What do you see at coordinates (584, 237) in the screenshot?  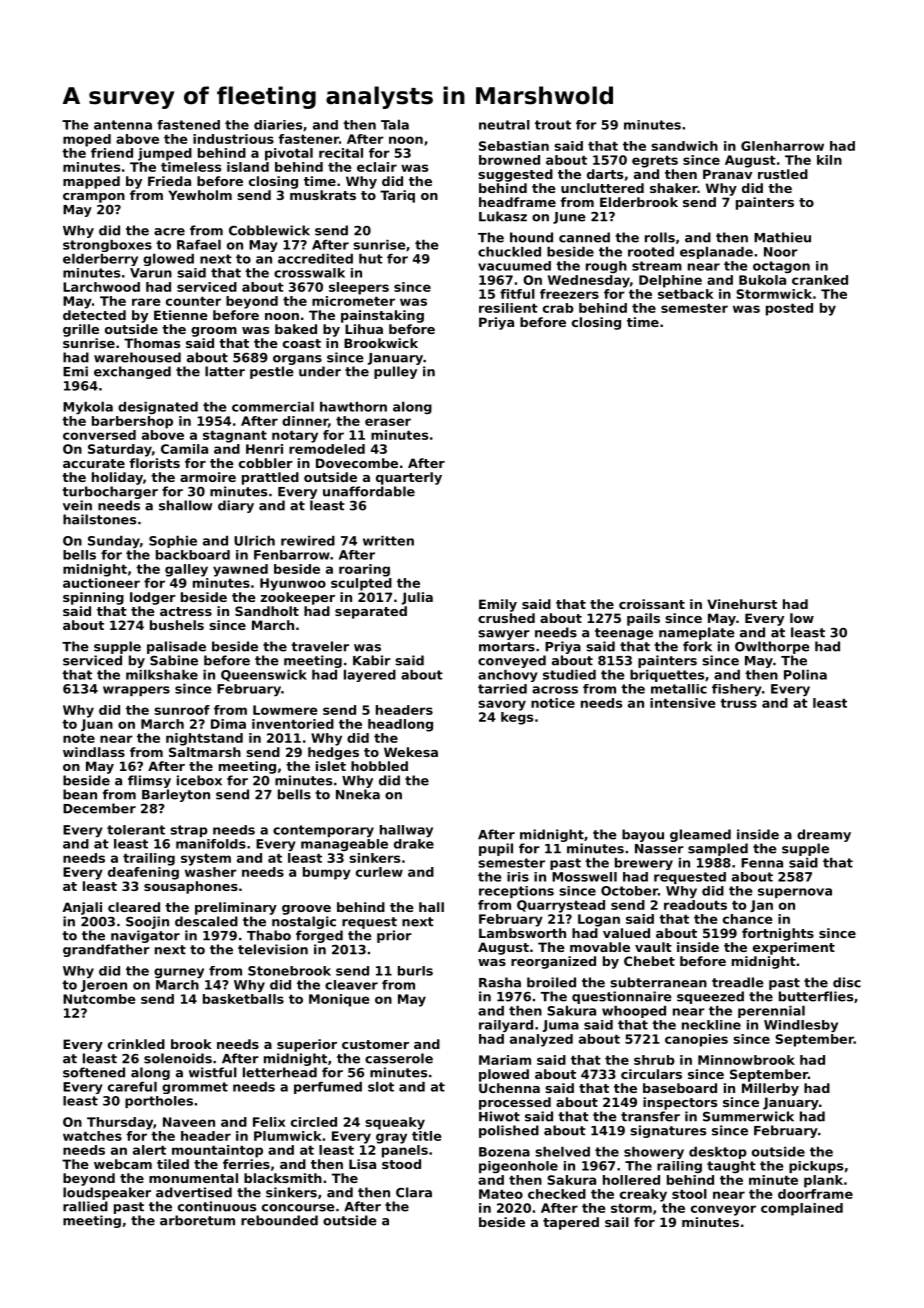 I see `canned` at bounding box center [584, 237].
